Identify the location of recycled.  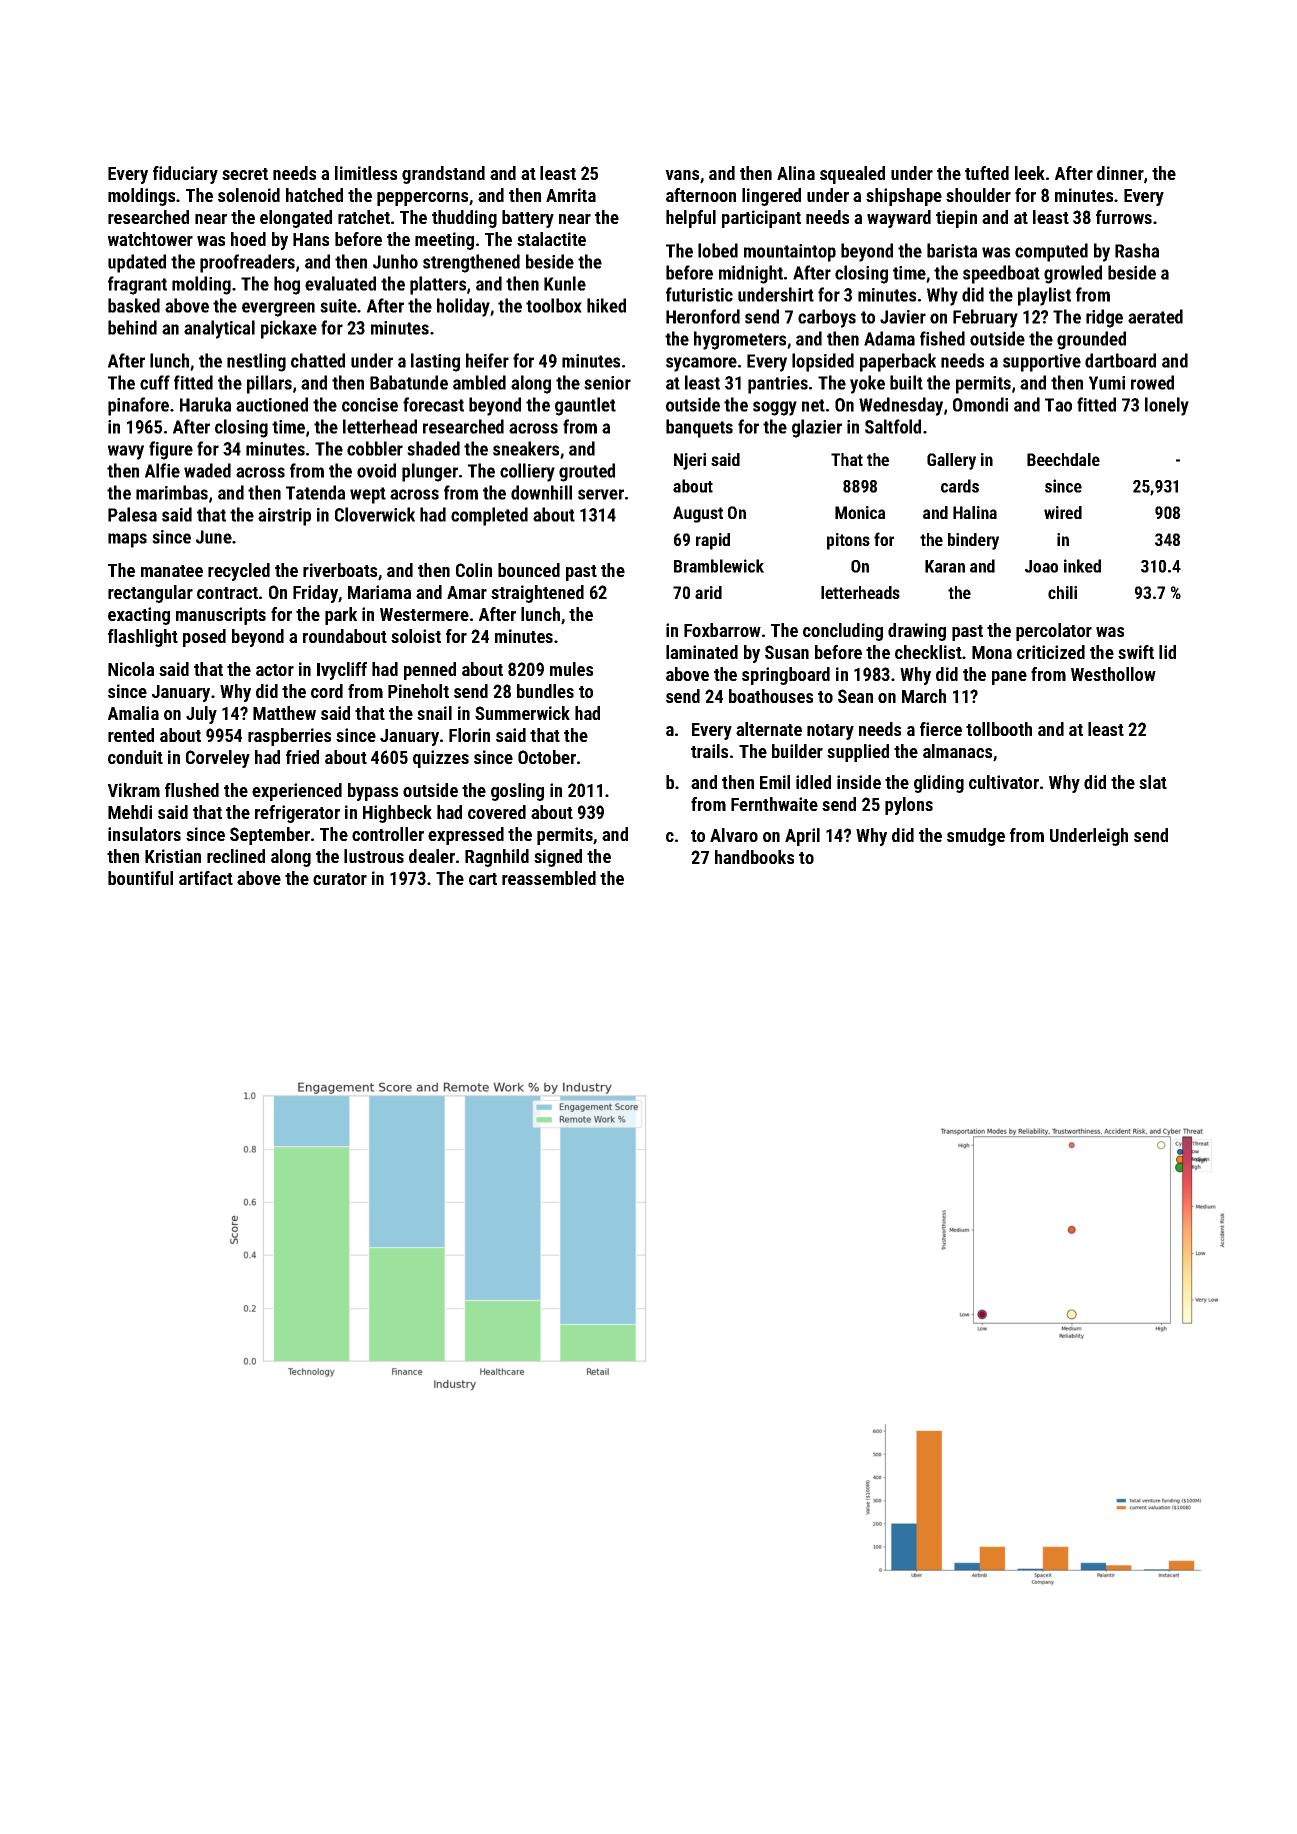
(239, 572).
